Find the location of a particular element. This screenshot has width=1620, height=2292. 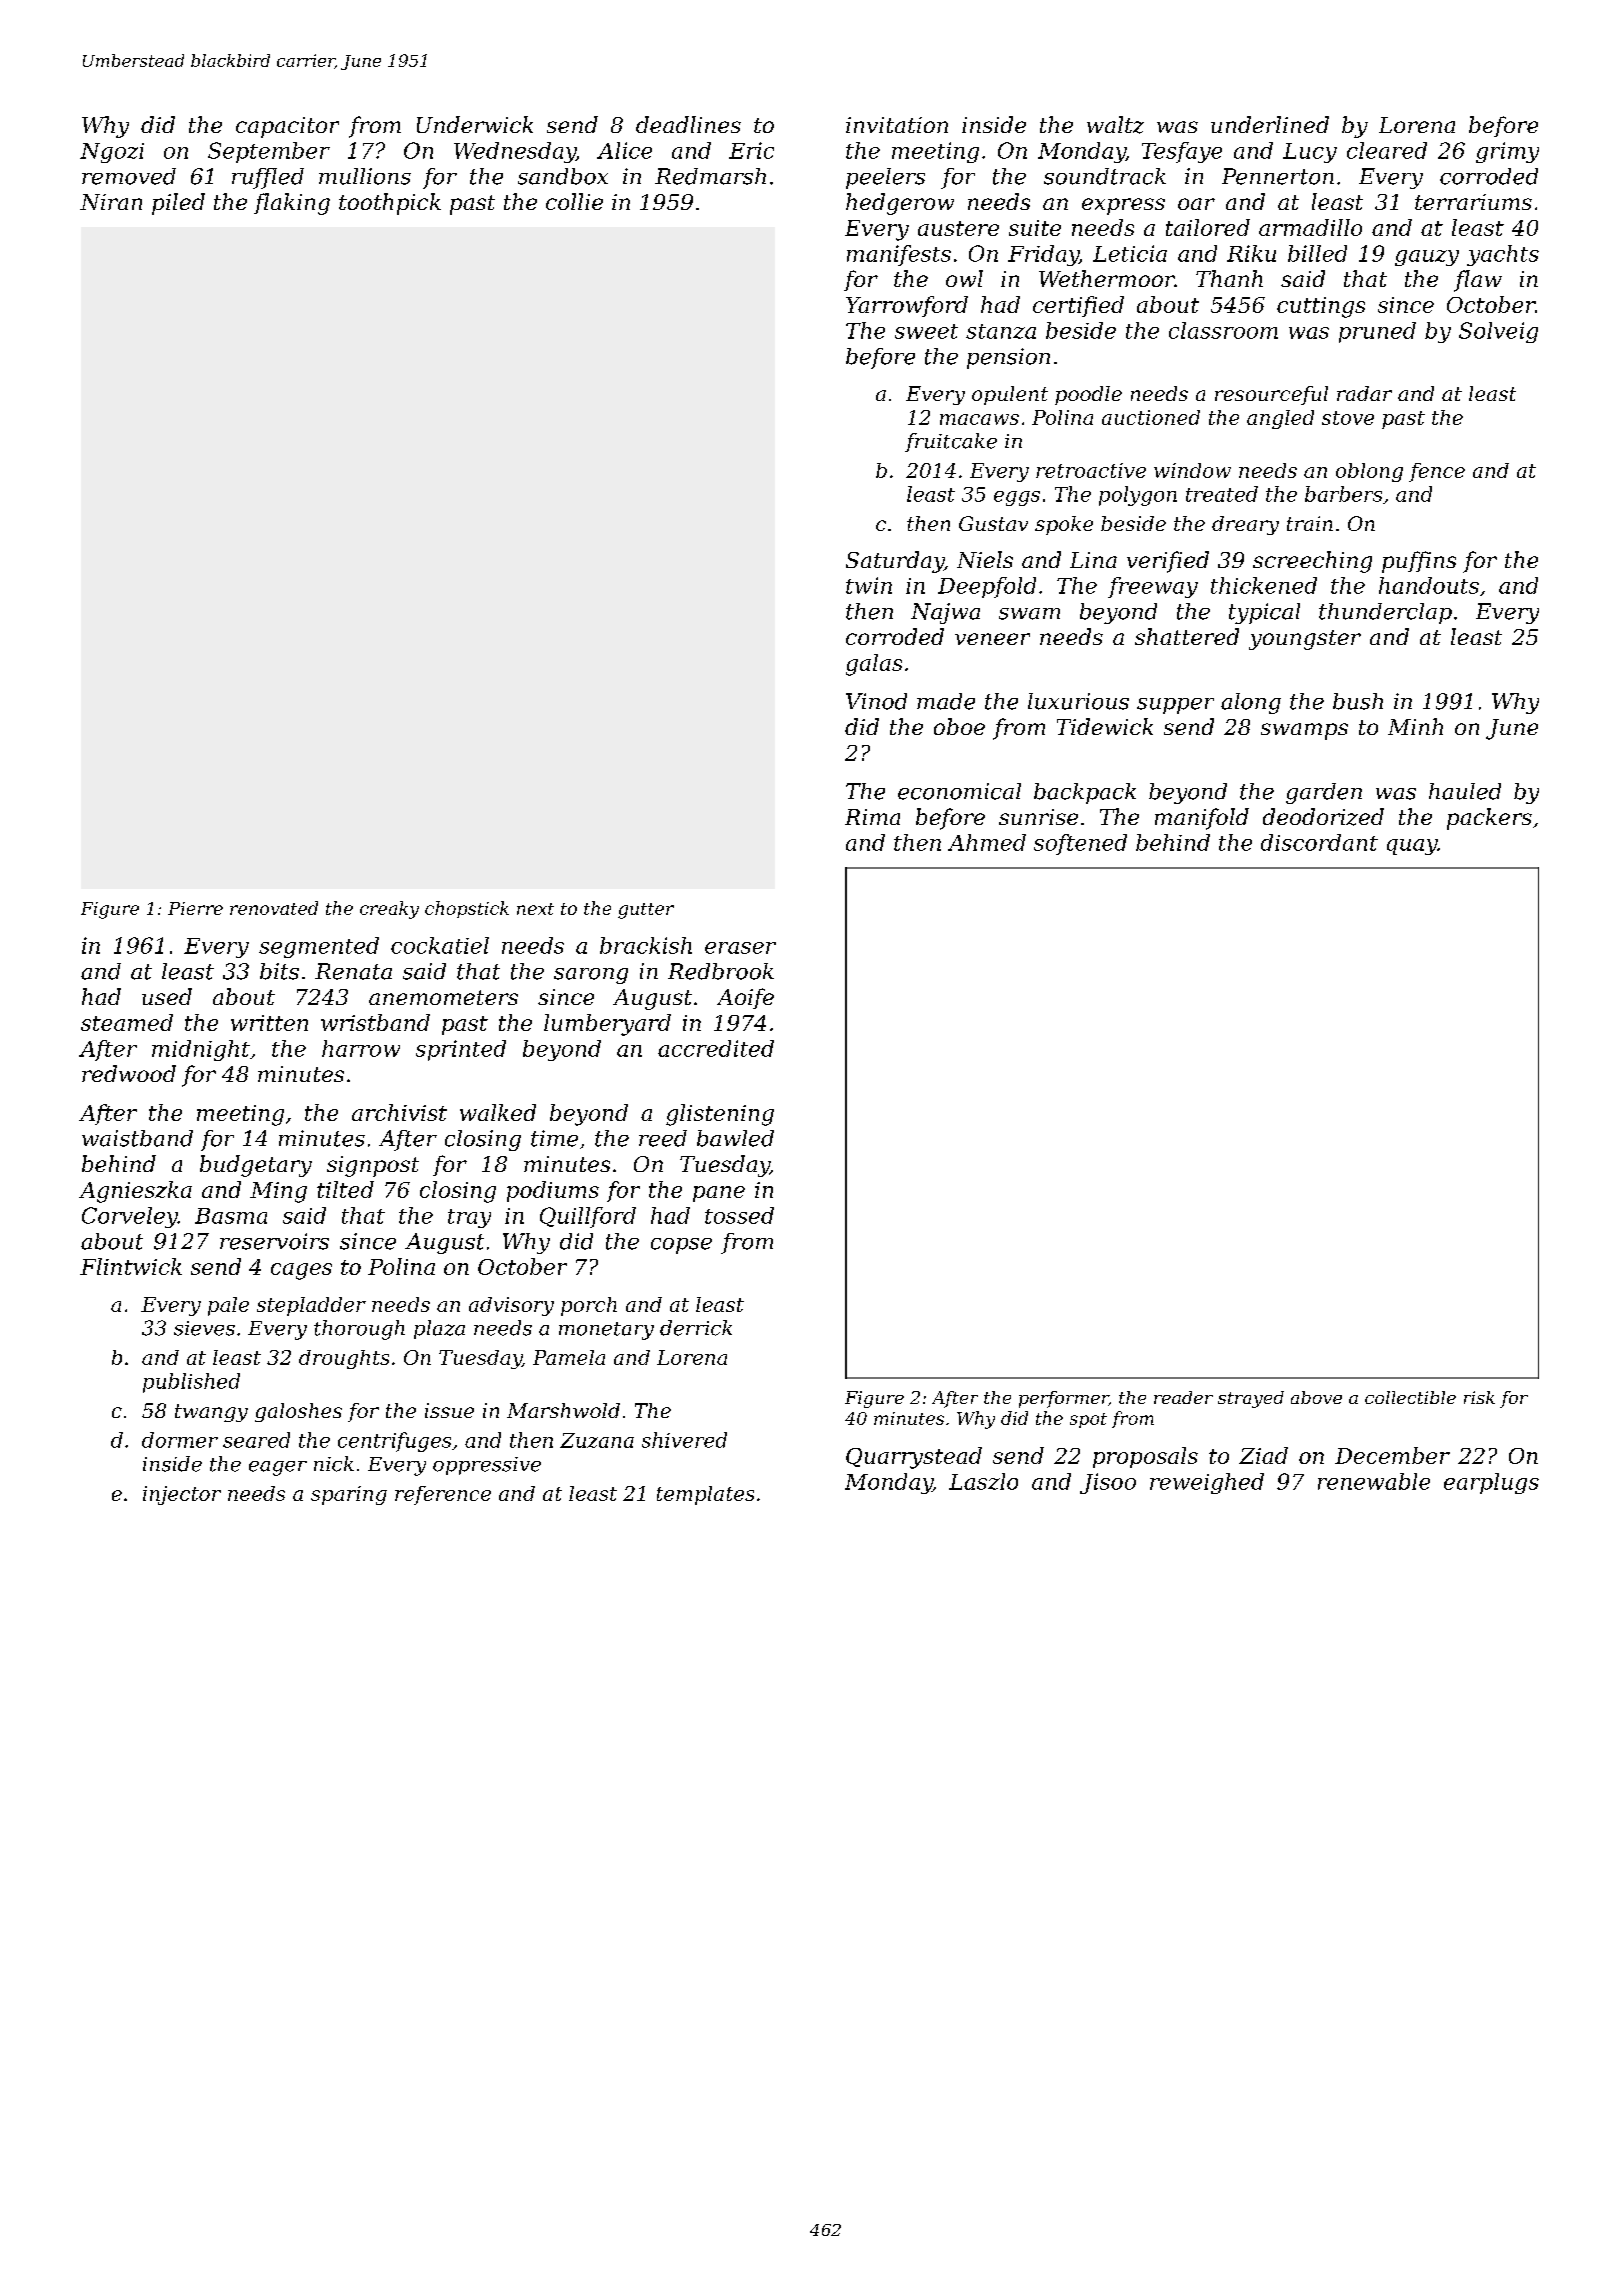

manifests is located at coordinates (899, 255).
